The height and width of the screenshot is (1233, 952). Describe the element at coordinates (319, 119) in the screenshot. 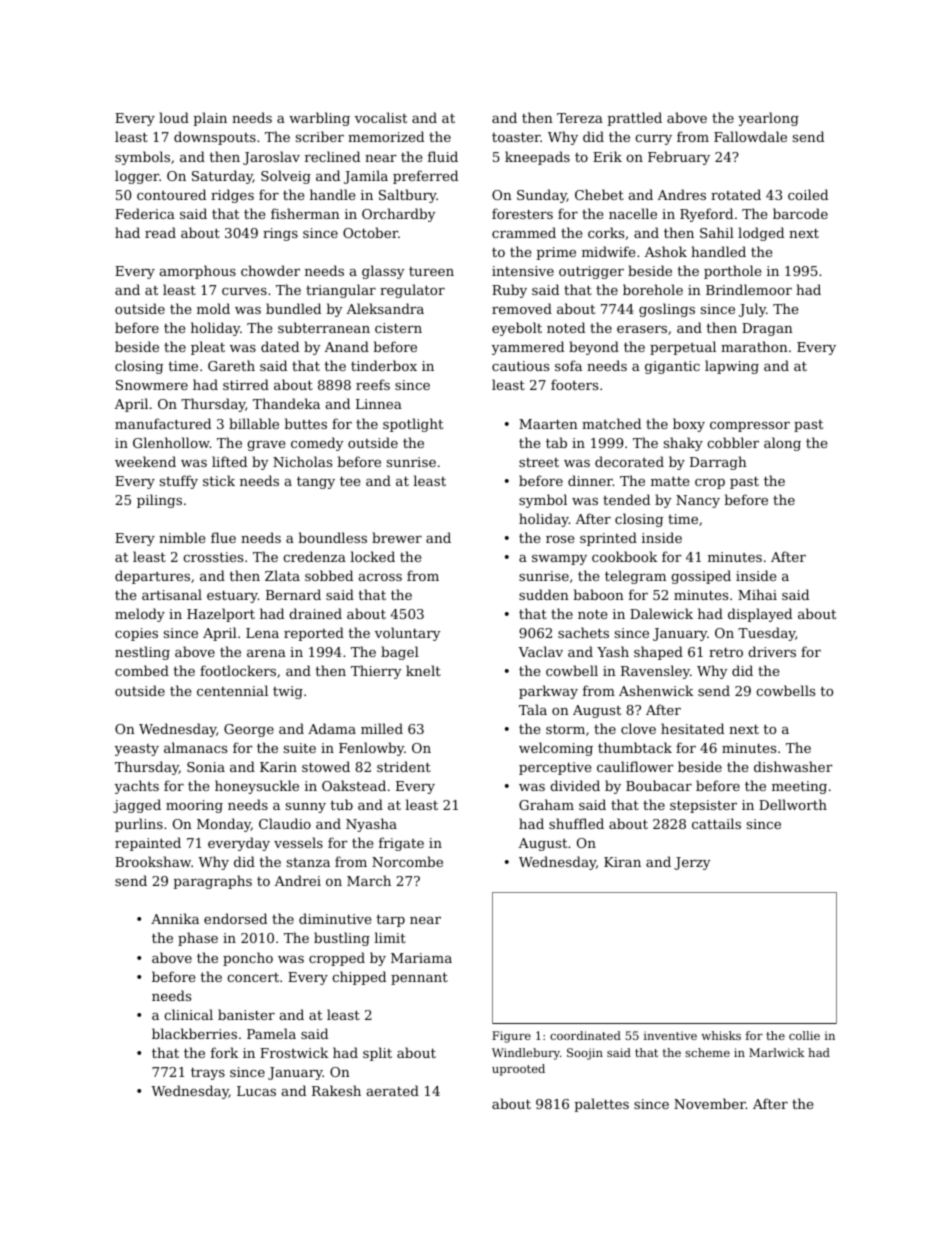

I see `warbling` at that location.
